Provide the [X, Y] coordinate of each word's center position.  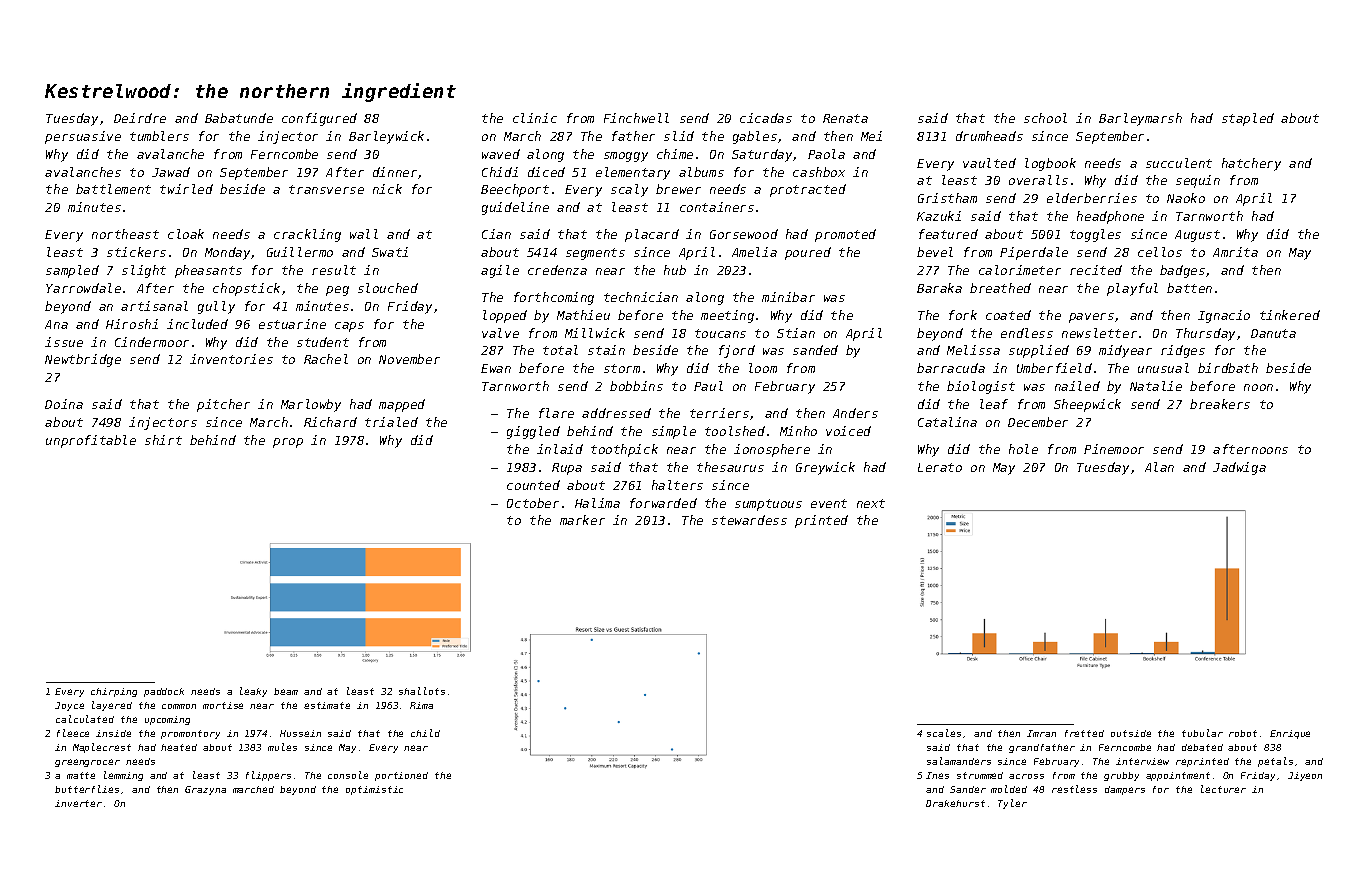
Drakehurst [955, 803]
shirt [163, 440]
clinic [535, 118]
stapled [1248, 119]
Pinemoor [1114, 449]
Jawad [171, 172]
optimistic [374, 790]
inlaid [560, 449]
